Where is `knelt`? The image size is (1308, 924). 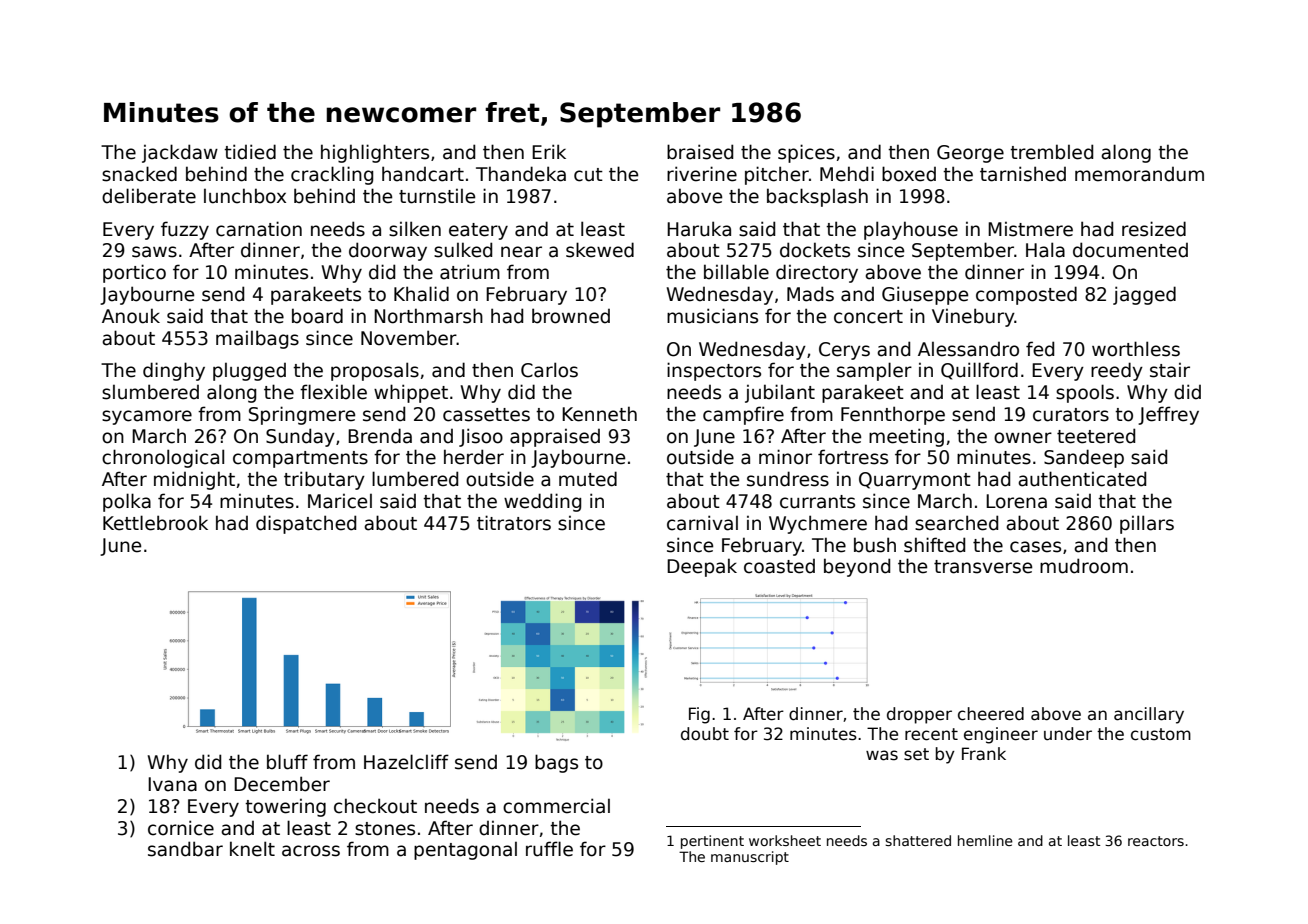 knelt is located at coordinates (252, 849).
